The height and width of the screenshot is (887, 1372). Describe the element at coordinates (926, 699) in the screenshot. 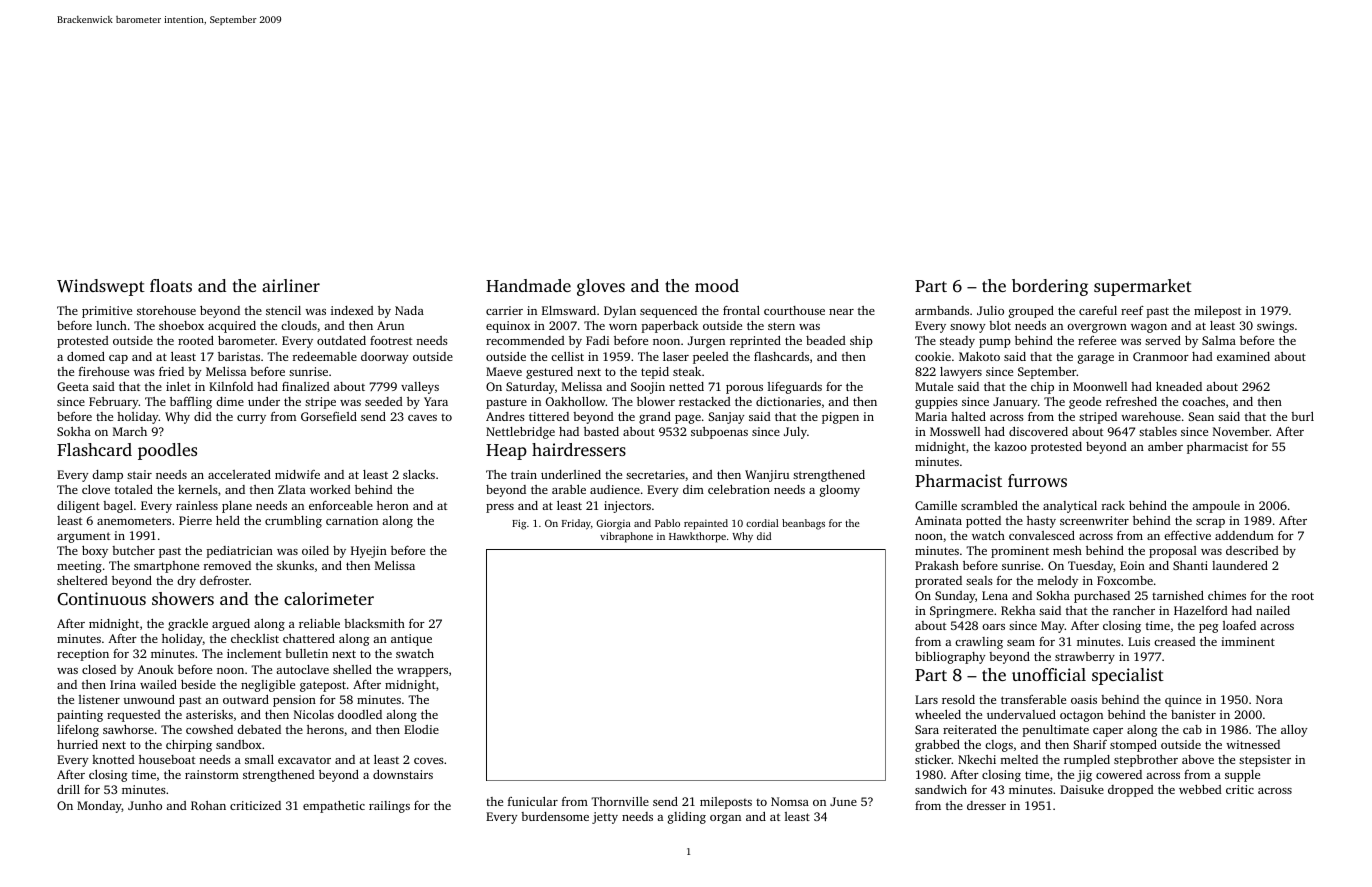

I see `Lars` at that location.
